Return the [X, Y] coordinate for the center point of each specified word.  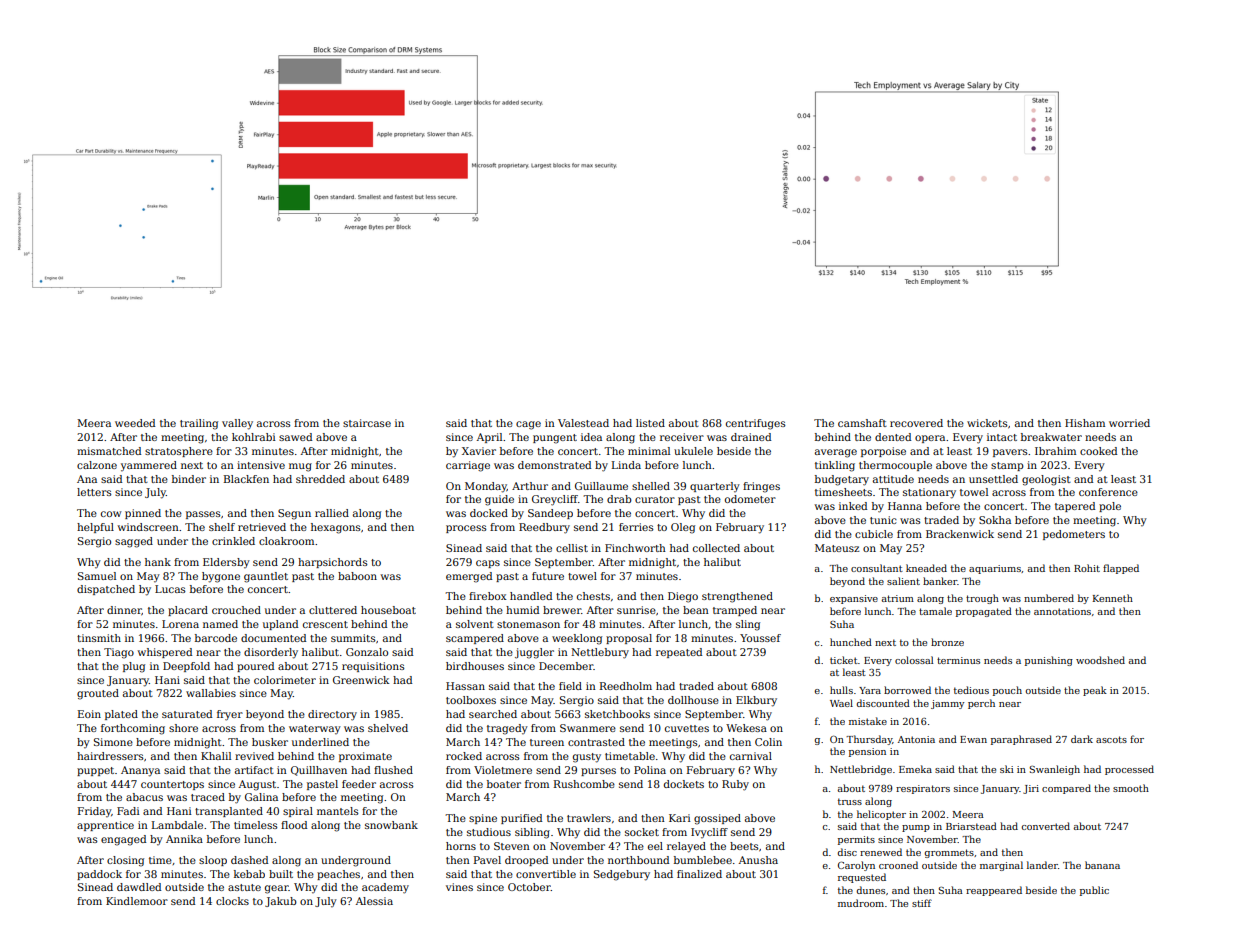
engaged [123, 840]
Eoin [89, 714]
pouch [1007, 691]
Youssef [760, 638]
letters [94, 492]
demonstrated [554, 465]
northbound [638, 860]
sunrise [636, 610]
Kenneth [1113, 598]
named [220, 624]
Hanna [905, 506]
